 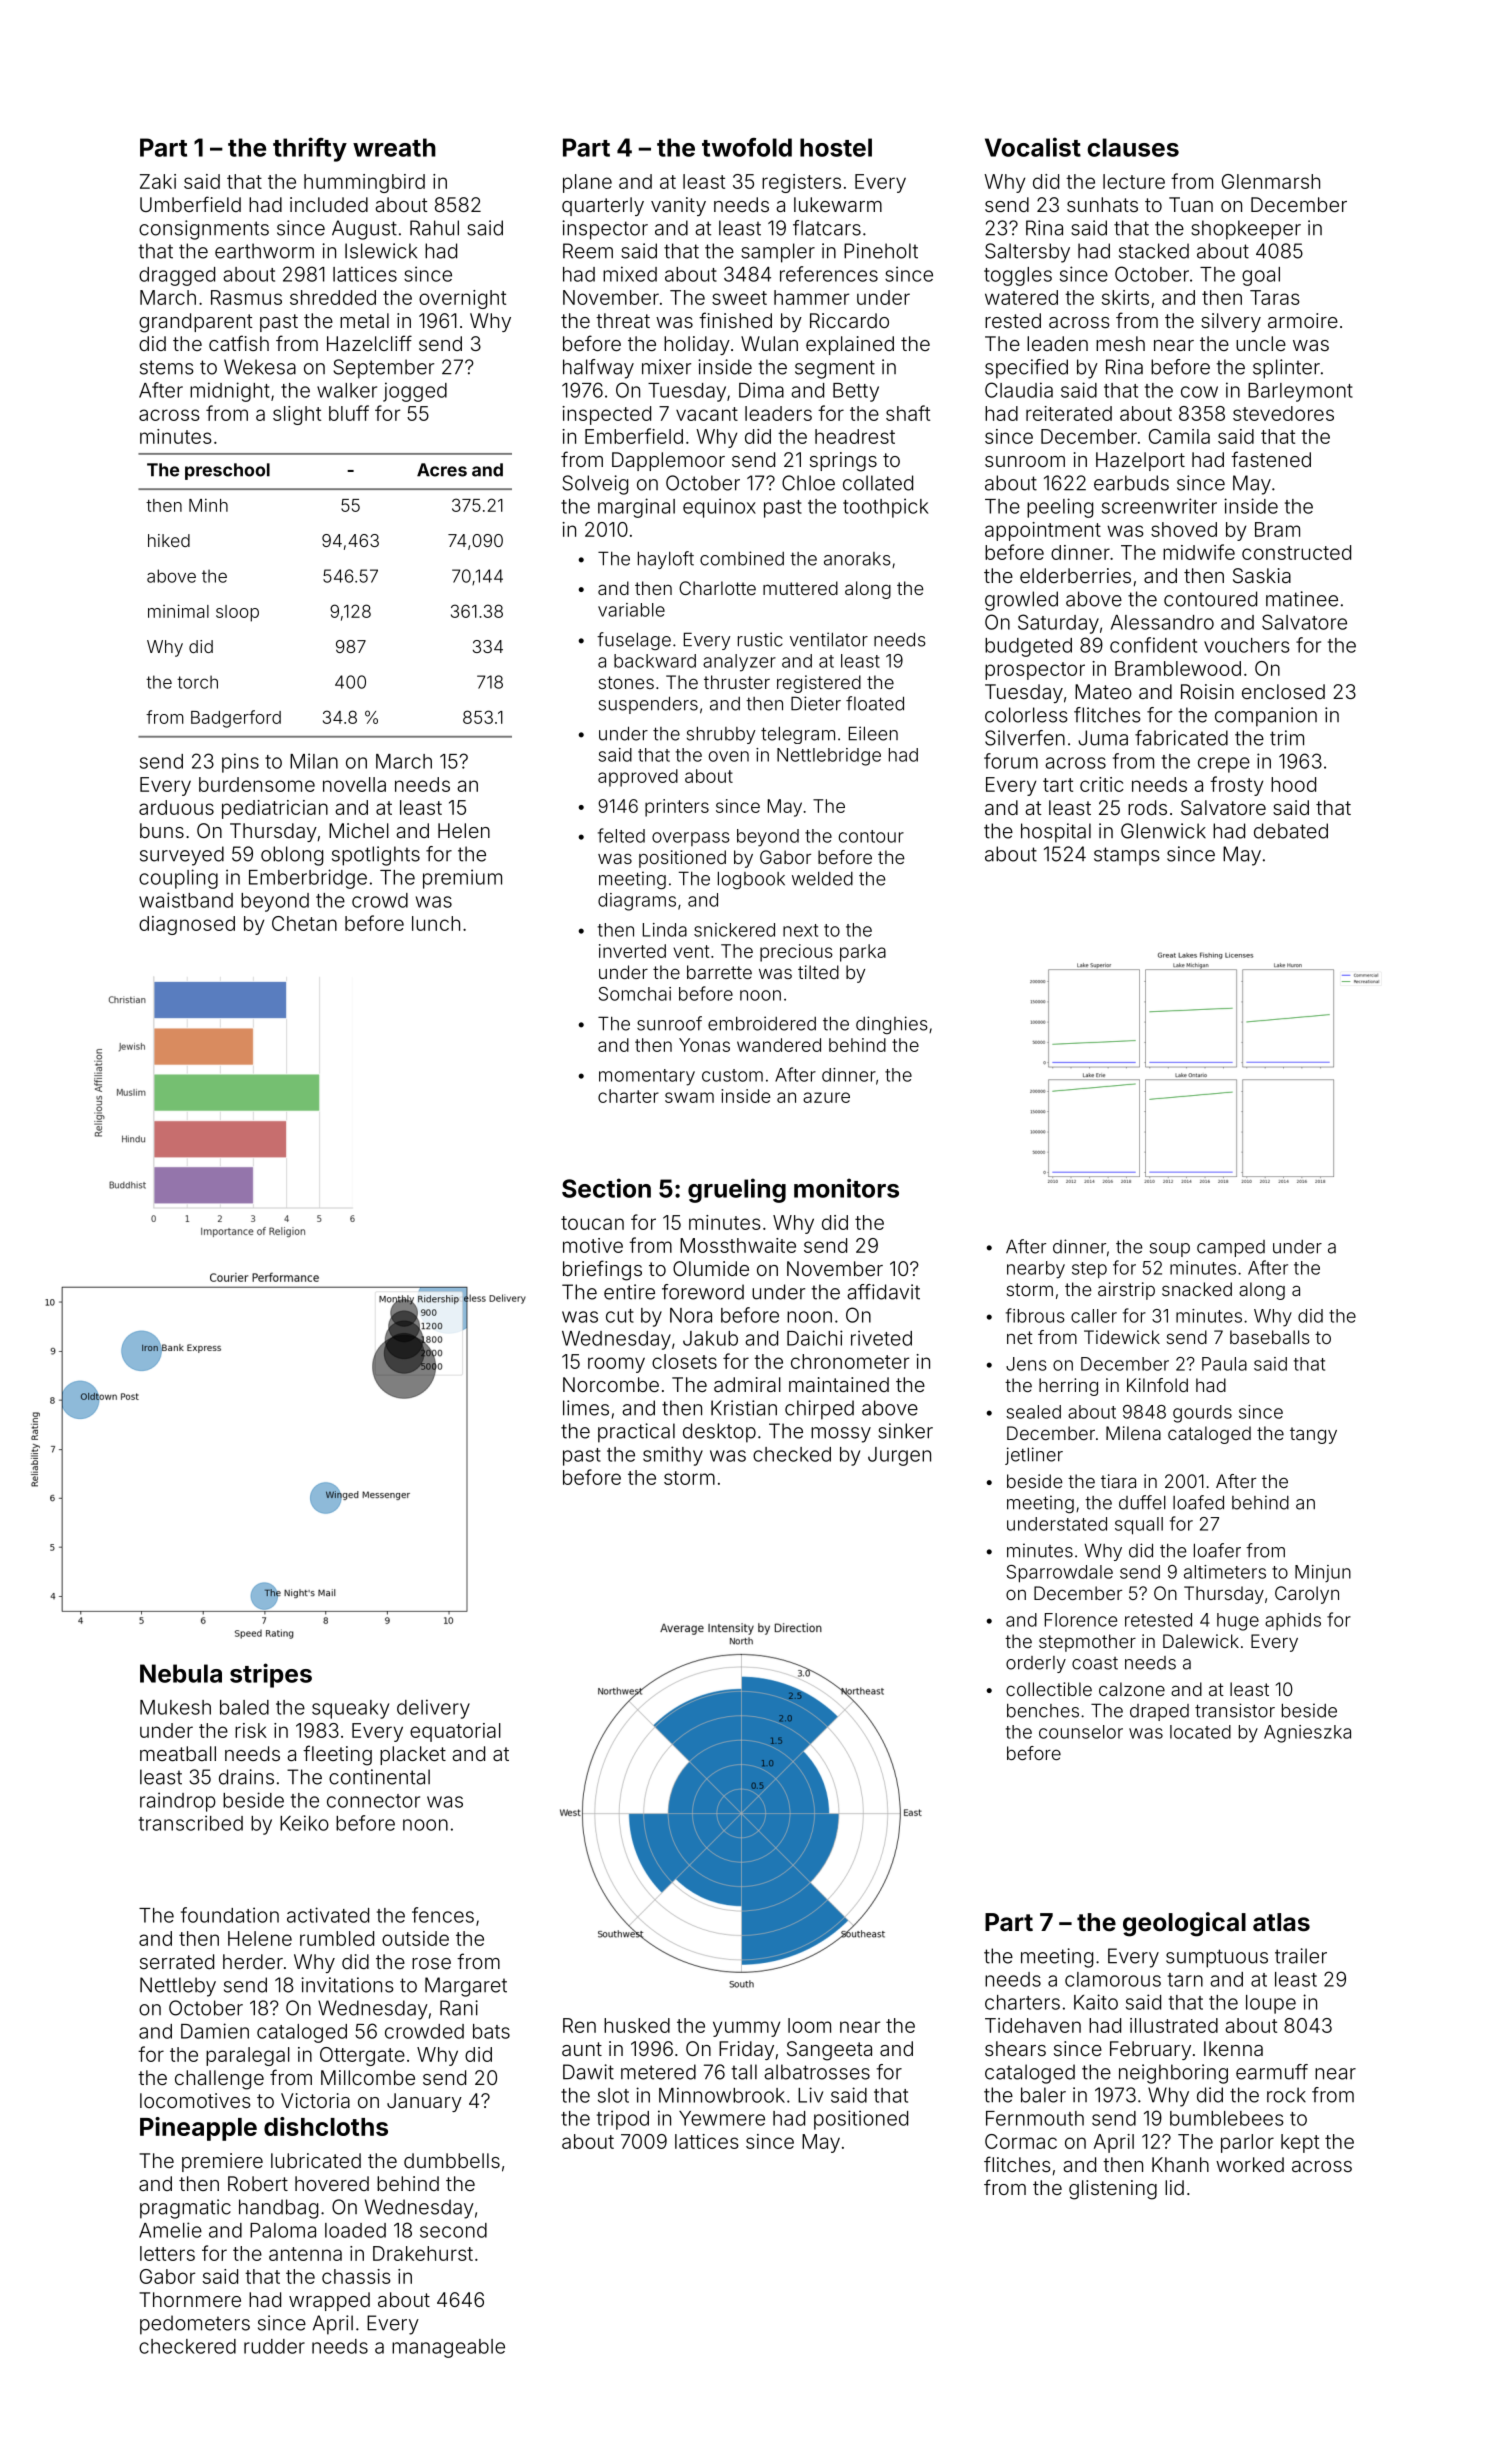 What do you see at coordinates (219, 2080) in the screenshot?
I see `challenge` at bounding box center [219, 2080].
